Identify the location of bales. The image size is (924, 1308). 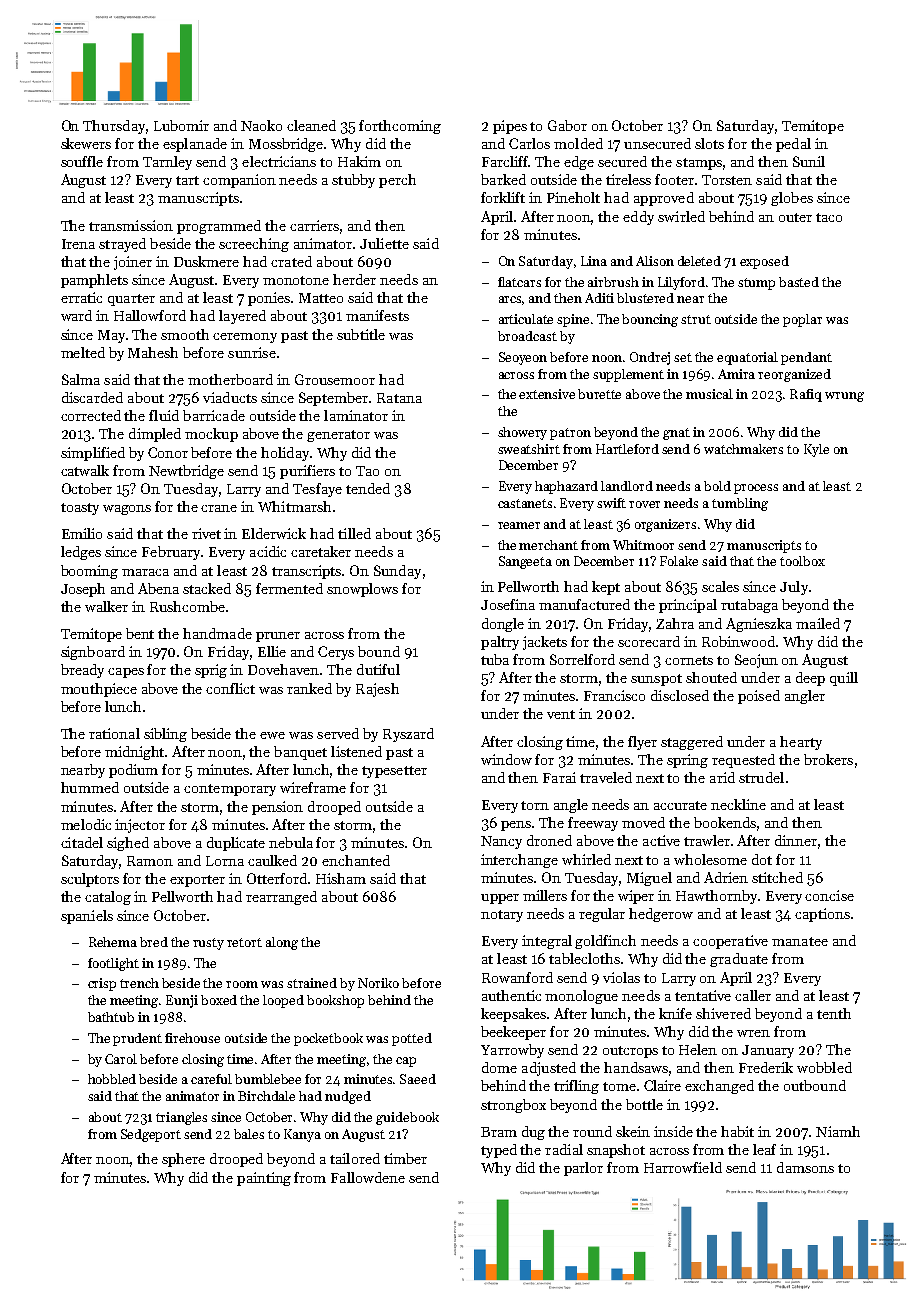
(249, 1134).
